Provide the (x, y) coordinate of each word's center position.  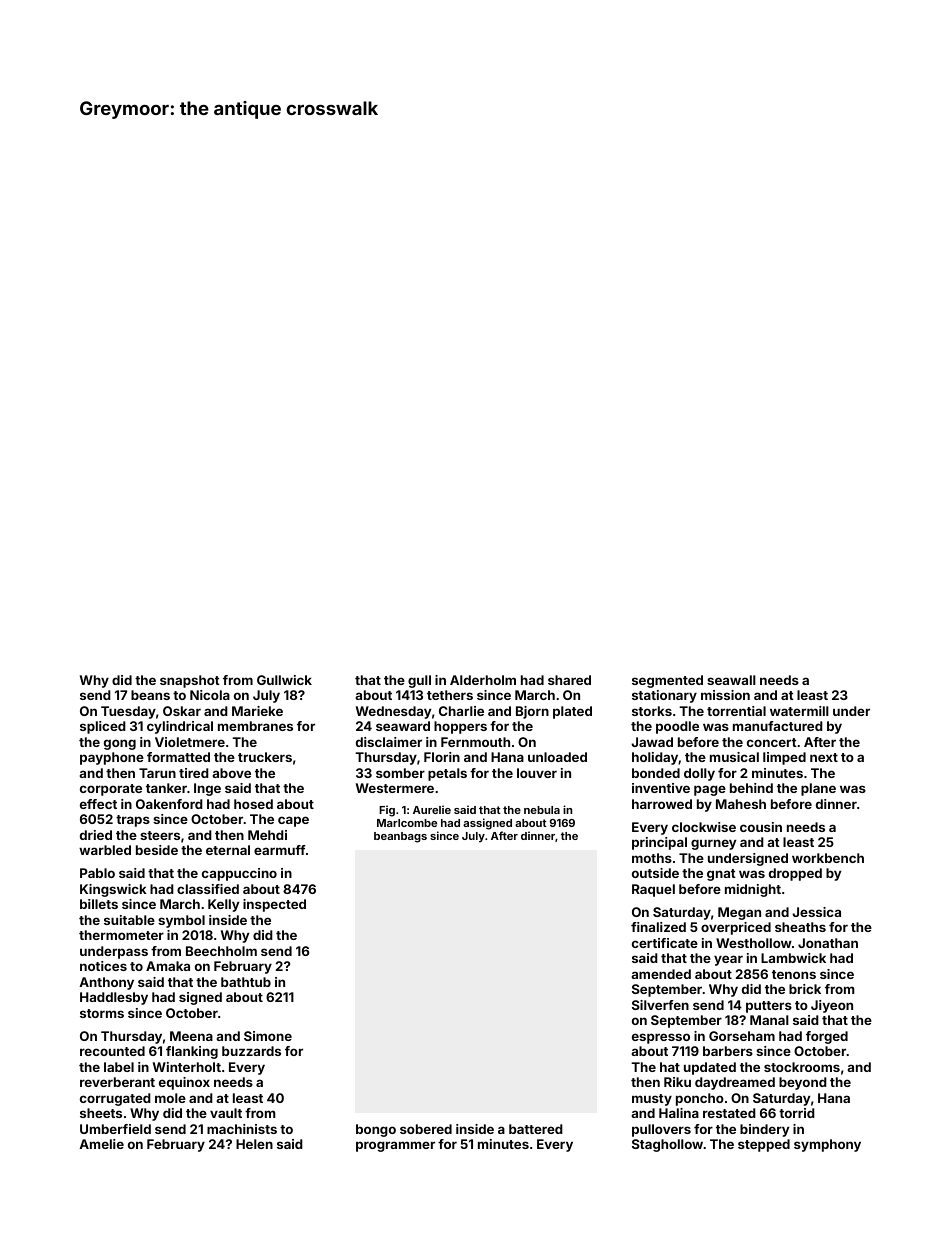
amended (661, 974)
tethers (450, 695)
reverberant (117, 1082)
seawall (731, 680)
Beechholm (221, 951)
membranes (255, 726)
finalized (658, 927)
